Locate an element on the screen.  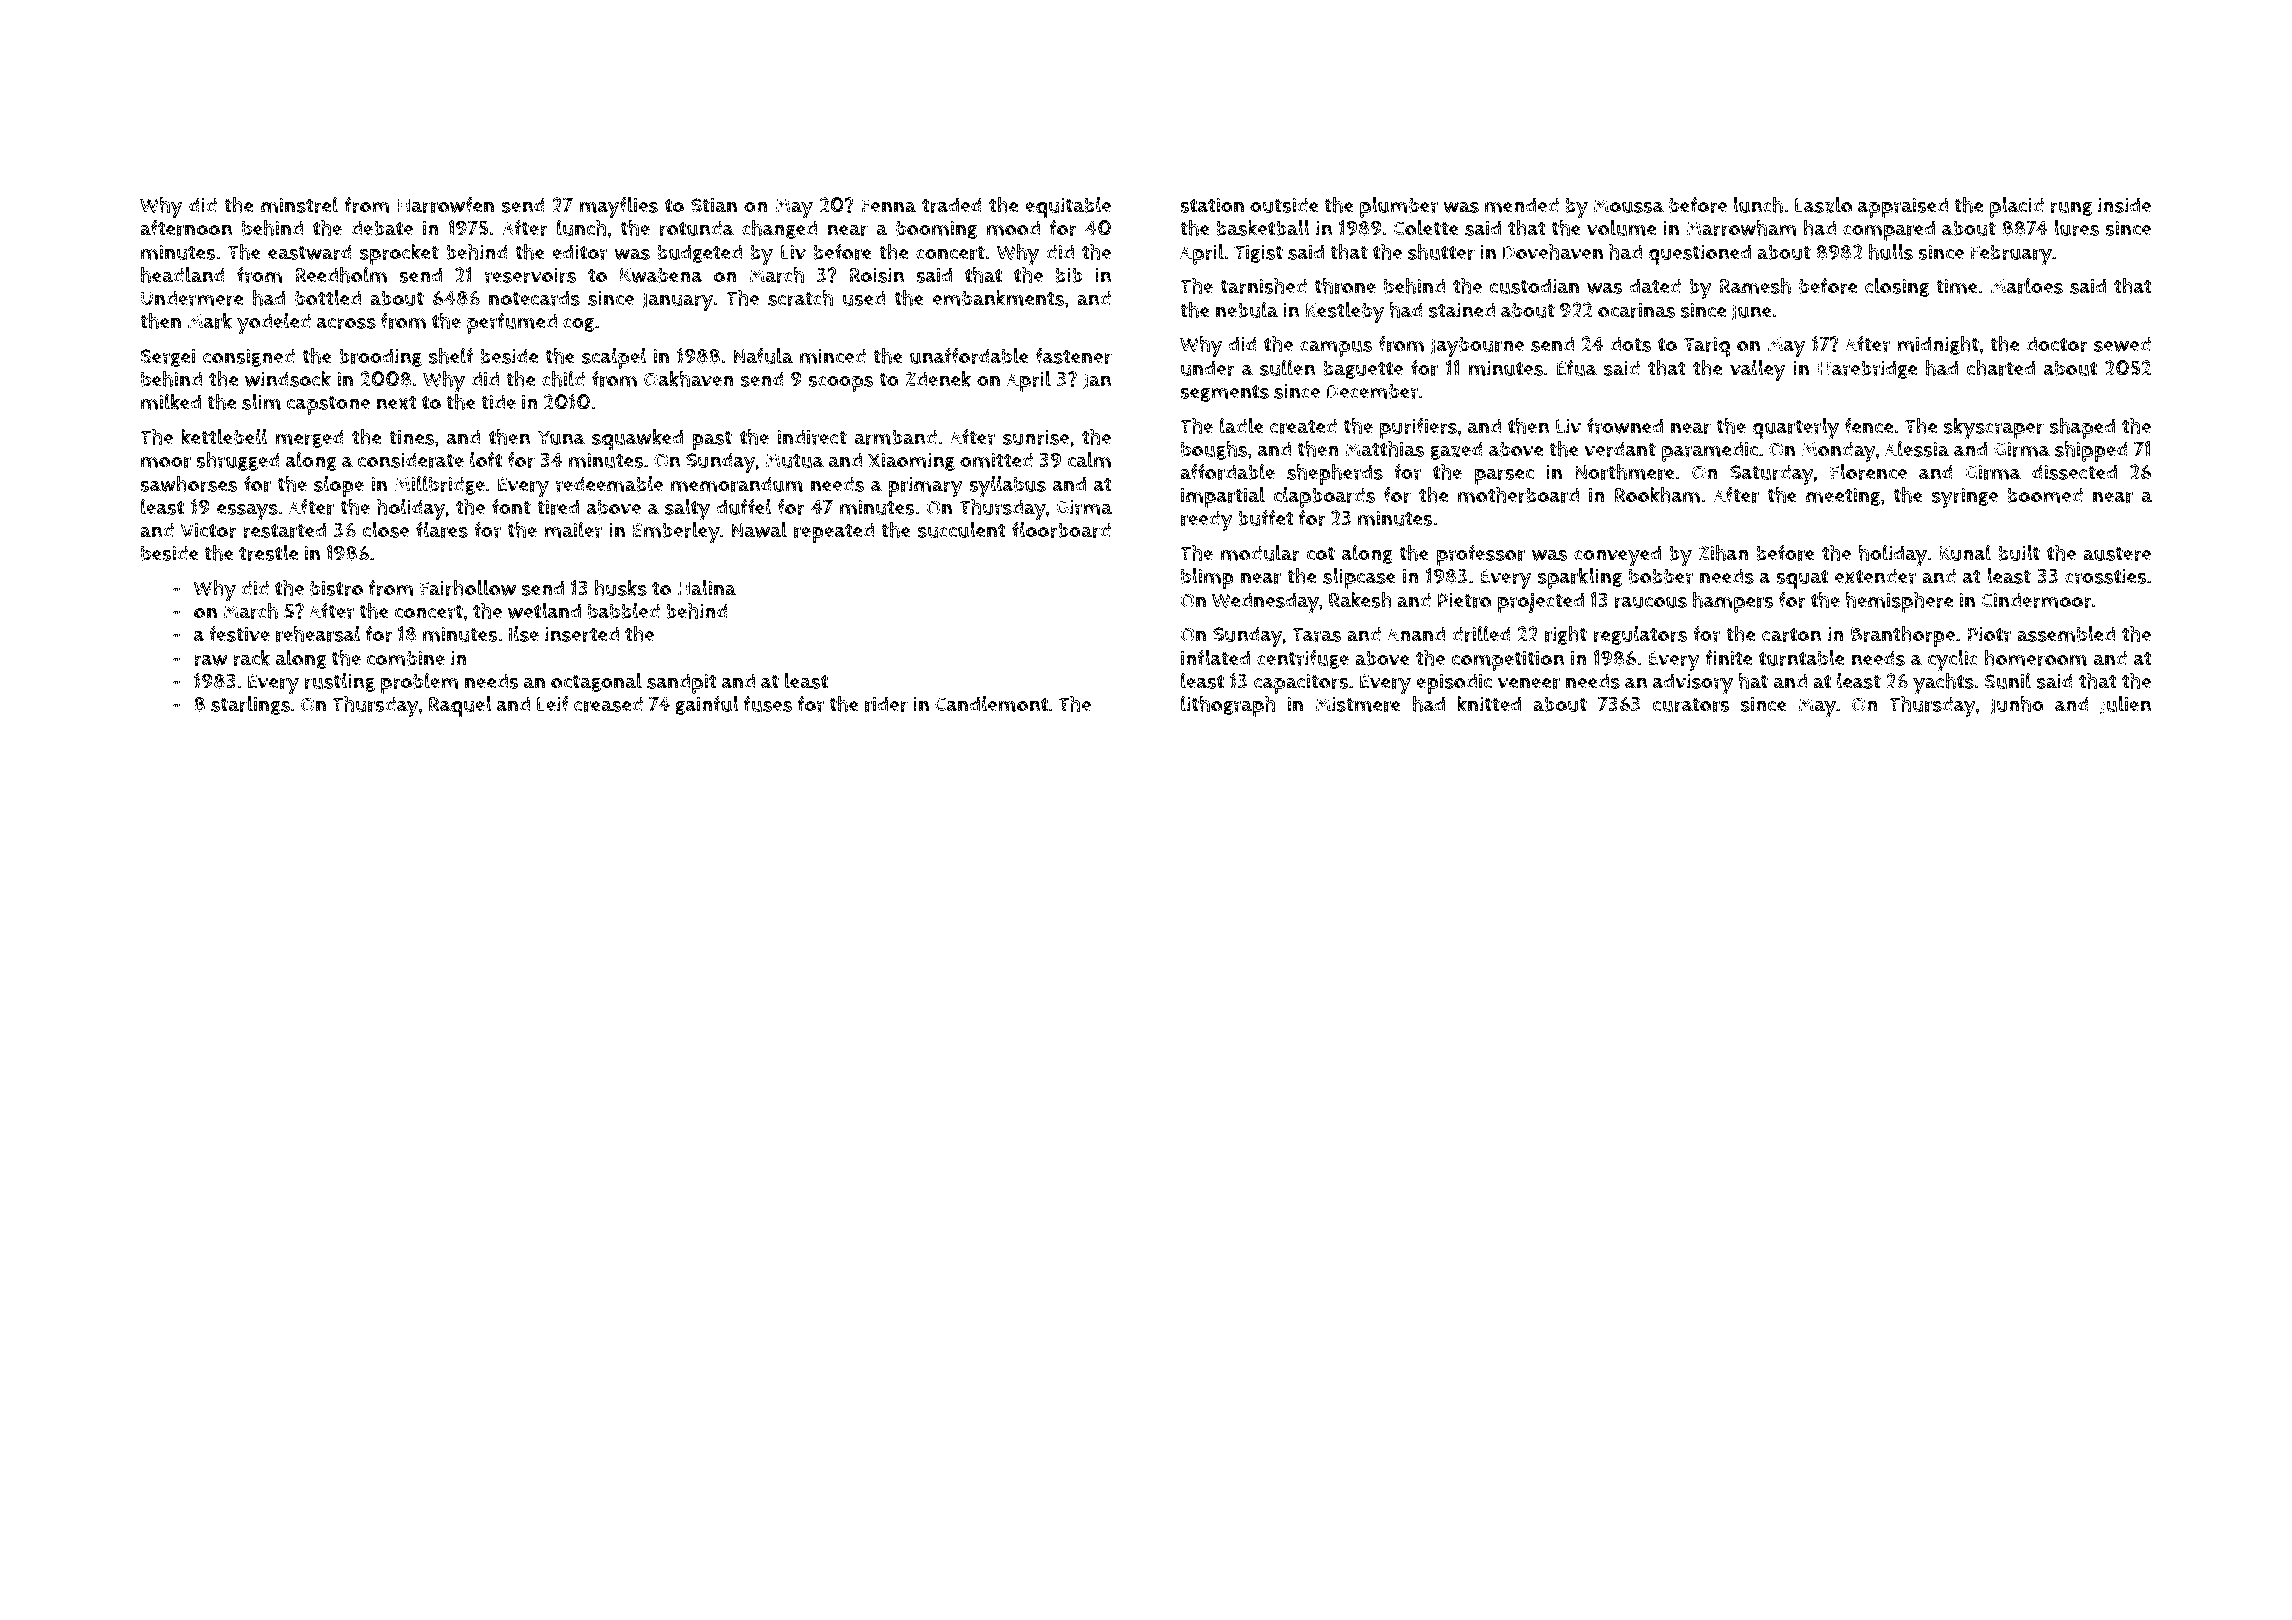
traded is located at coordinates (952, 205).
